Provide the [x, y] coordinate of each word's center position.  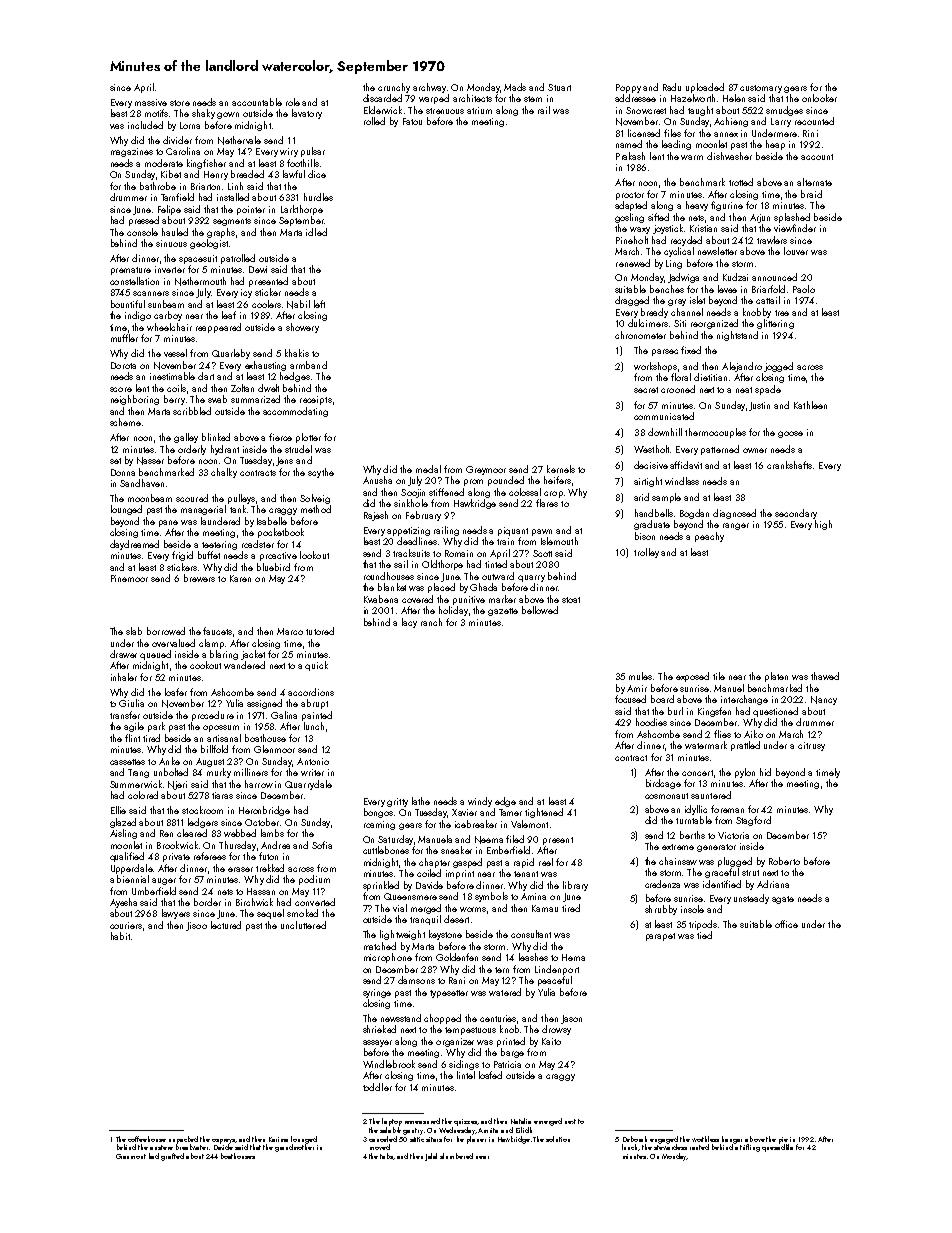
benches [667, 289]
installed [233, 197]
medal [428, 469]
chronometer [640, 335]
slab [134, 631]
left [319, 304]
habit [120, 936]
